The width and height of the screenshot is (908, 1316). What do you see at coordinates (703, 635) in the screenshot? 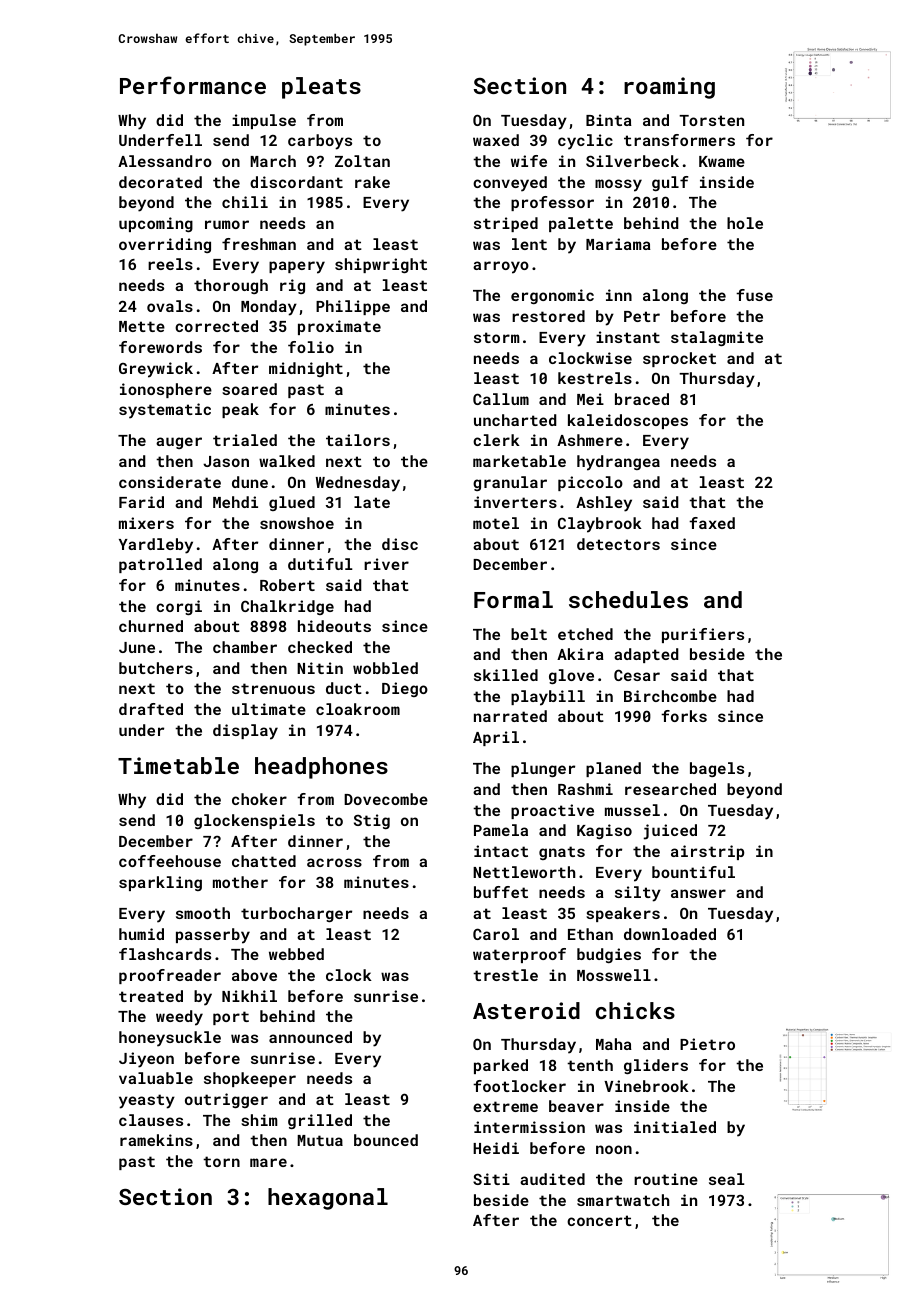
I see `purifiers` at bounding box center [703, 635].
